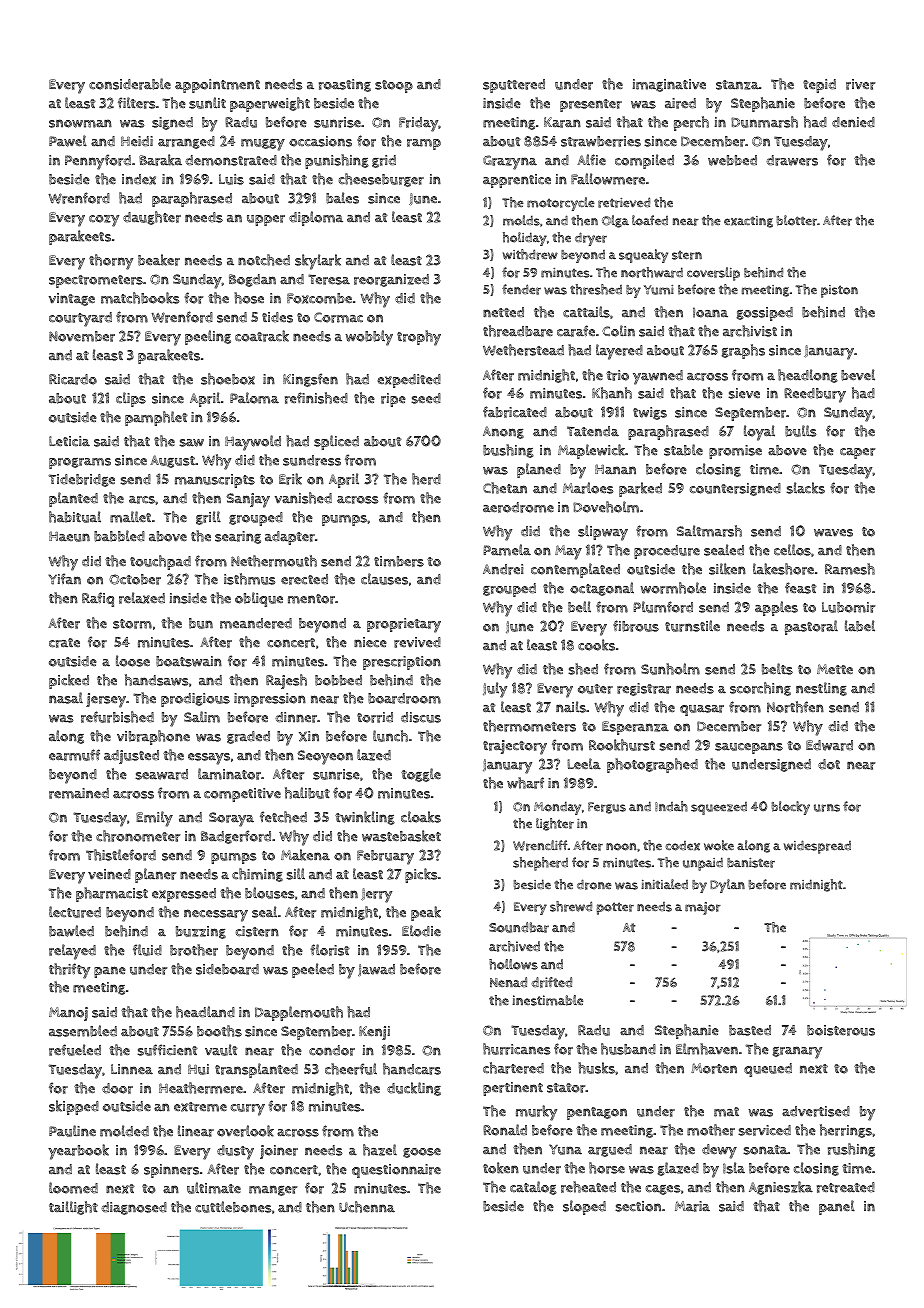 This page has height=1308, width=924. I want to click on promise, so click(735, 452).
